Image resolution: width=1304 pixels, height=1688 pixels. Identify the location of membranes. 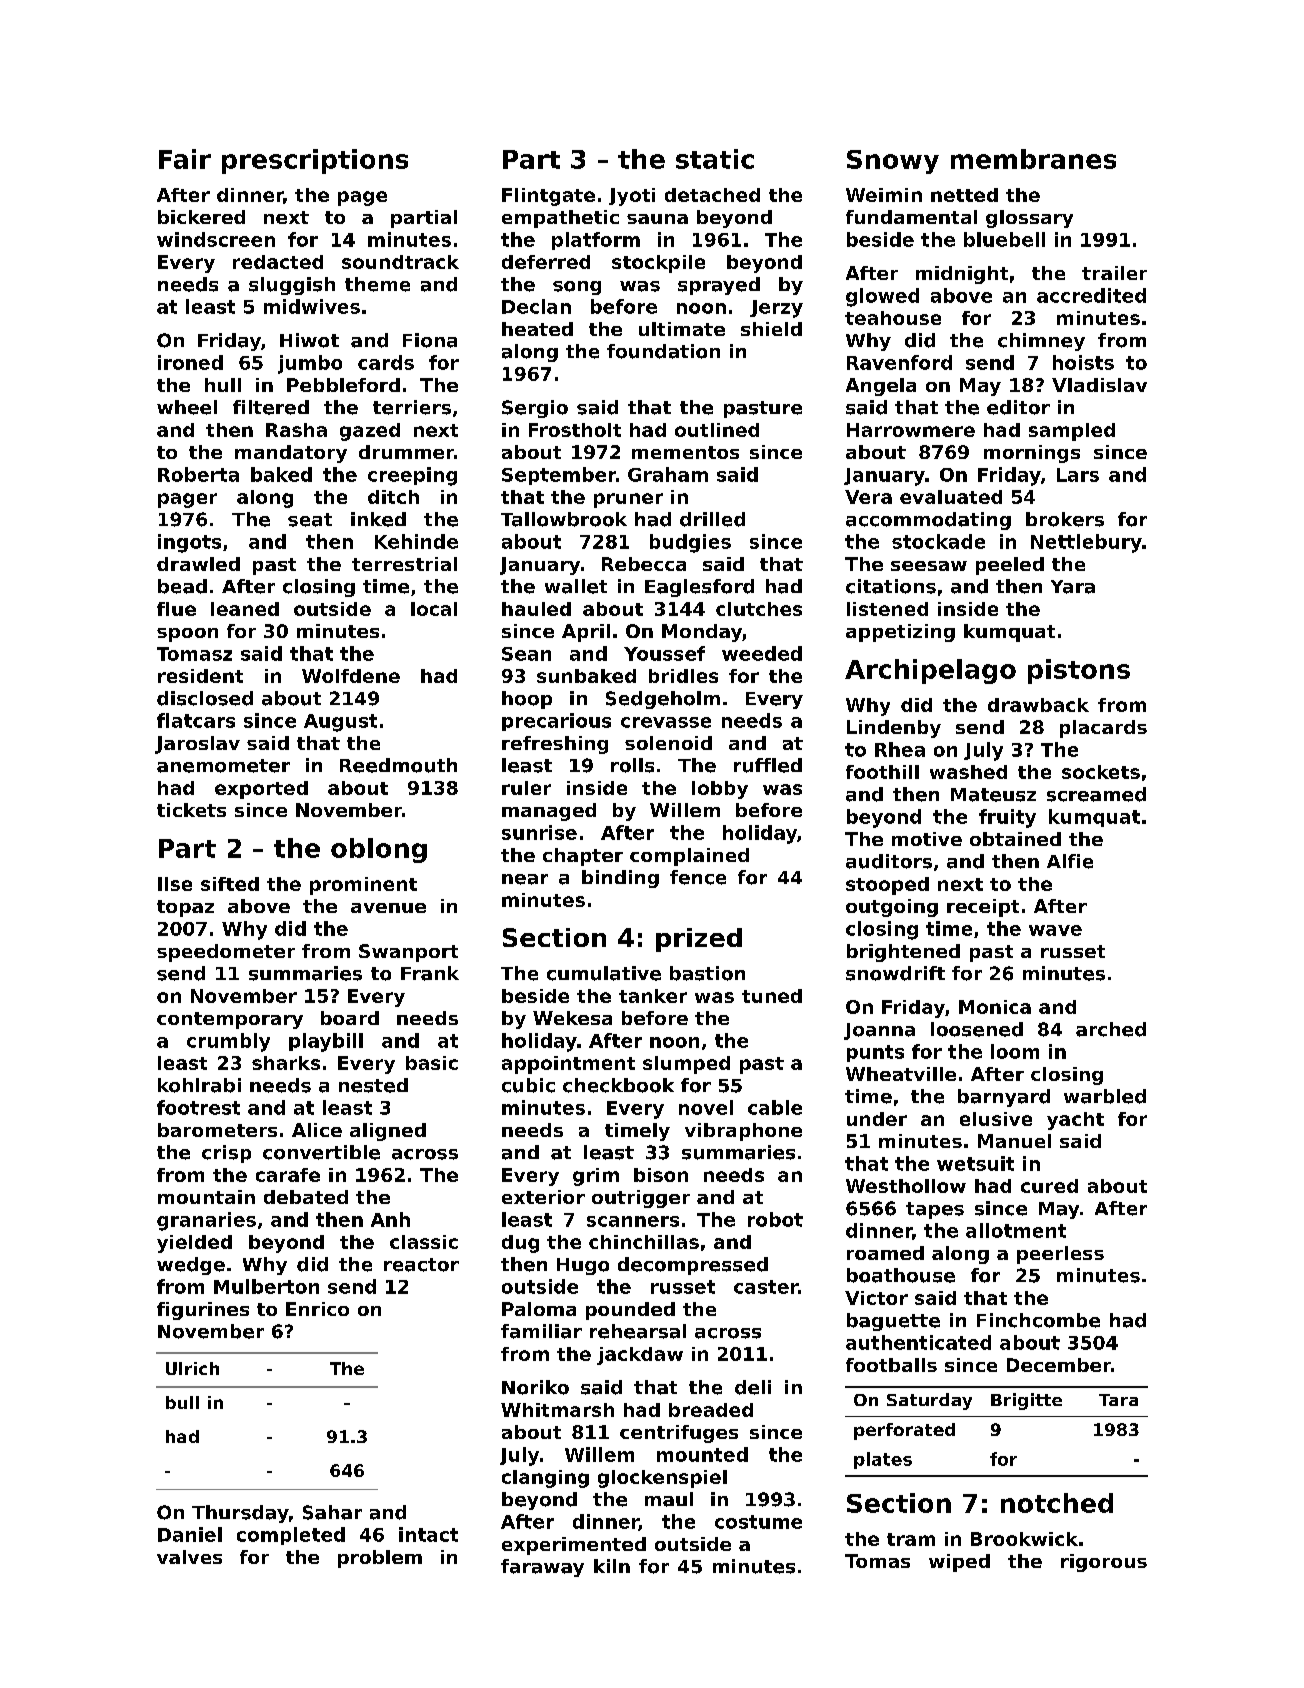
(1033, 159).
